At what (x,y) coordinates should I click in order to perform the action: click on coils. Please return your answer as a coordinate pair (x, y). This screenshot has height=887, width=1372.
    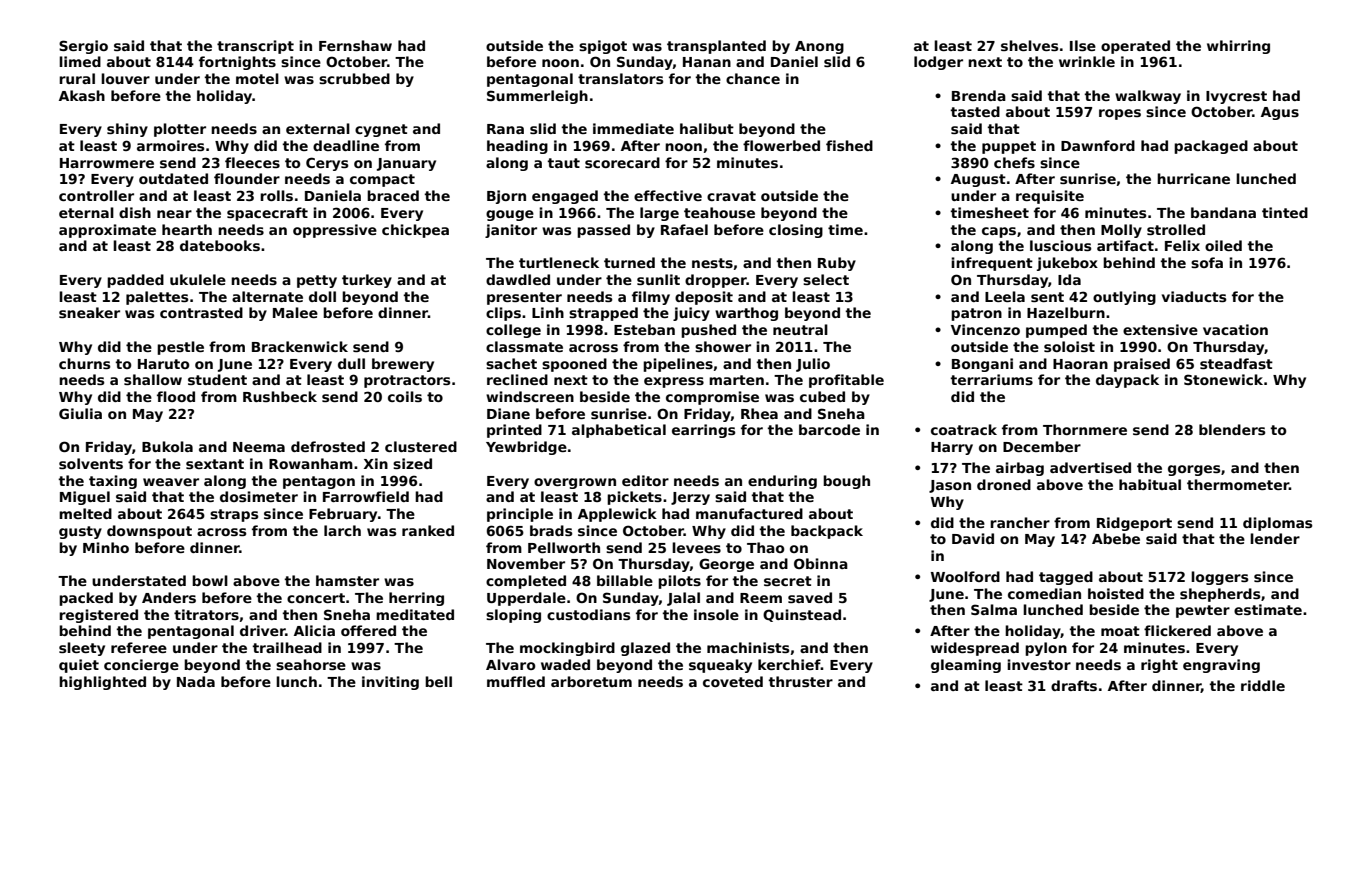
    Looking at the image, I should click on (405, 396).
